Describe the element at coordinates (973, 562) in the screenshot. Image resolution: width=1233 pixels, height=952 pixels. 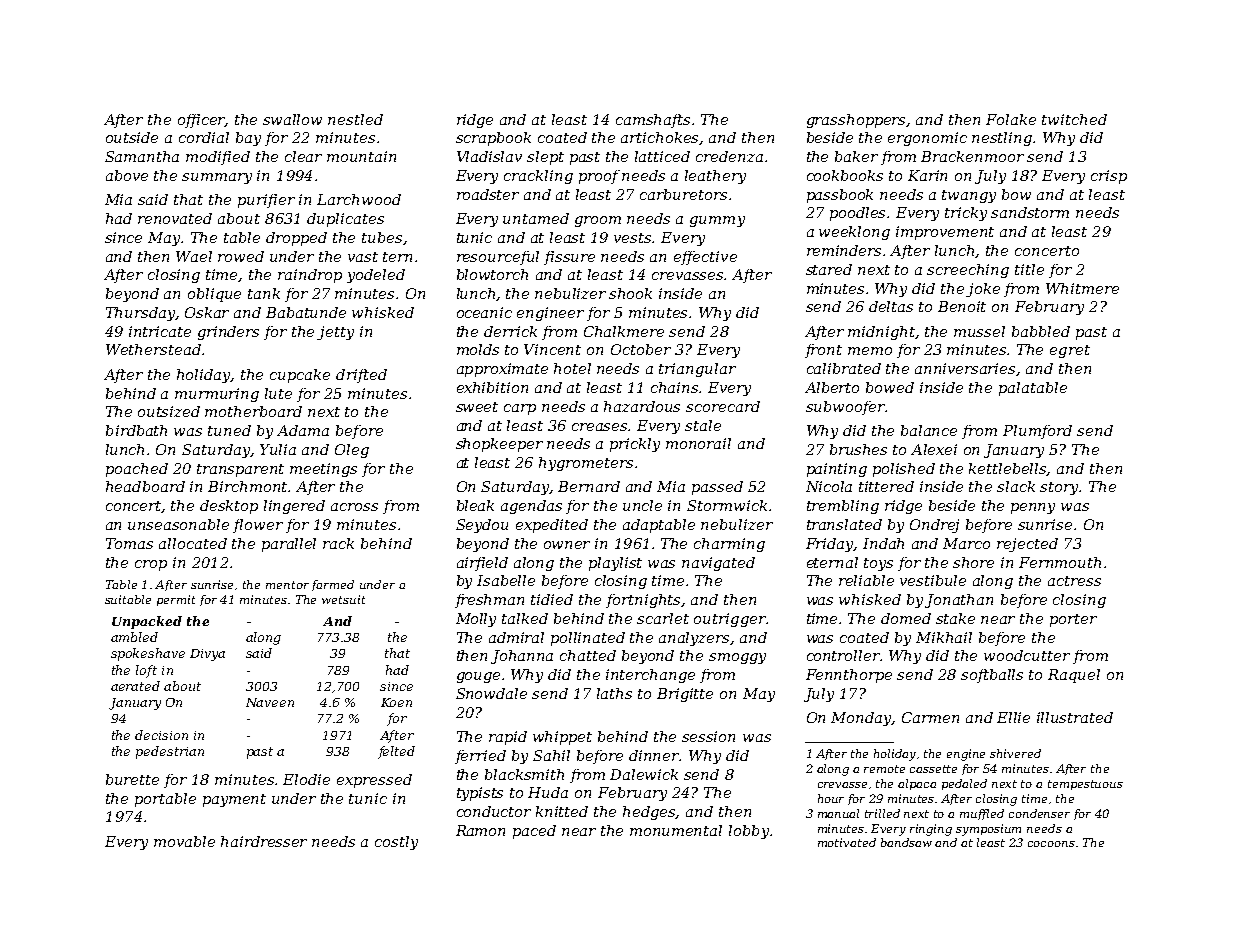
I see `shore` at that location.
